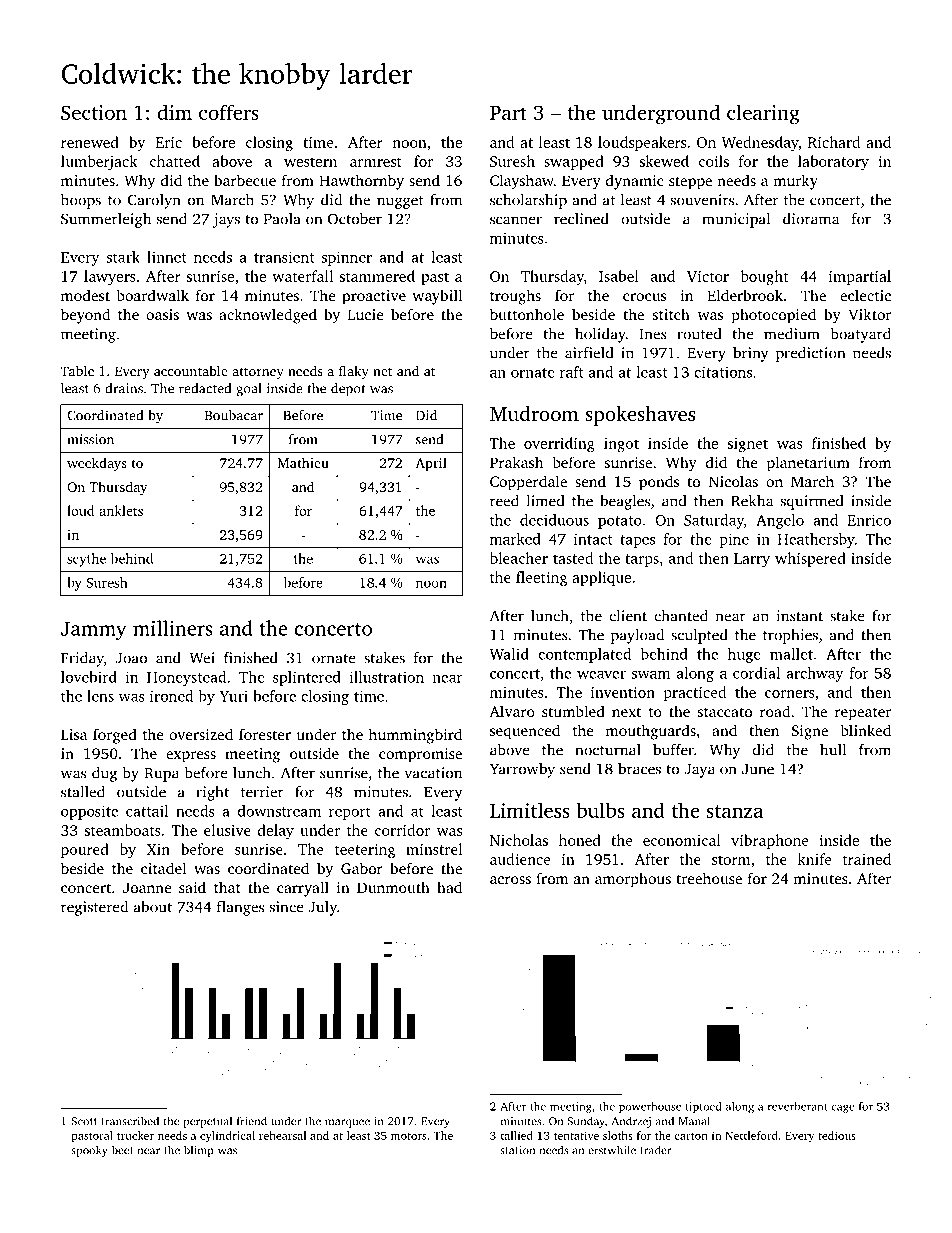 This page has width=952, height=1233. What do you see at coordinates (90, 142) in the page?
I see `renewed` at bounding box center [90, 142].
